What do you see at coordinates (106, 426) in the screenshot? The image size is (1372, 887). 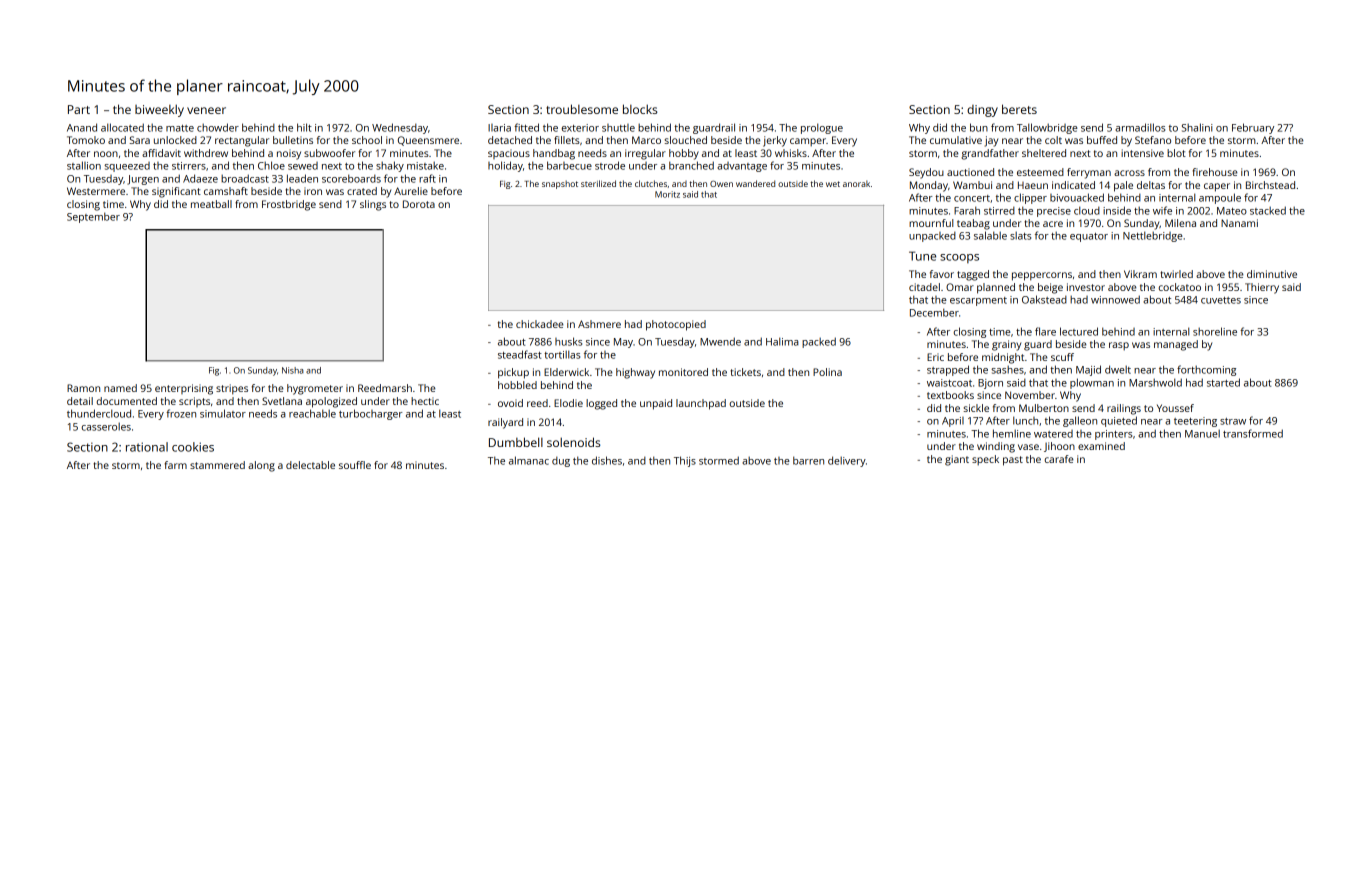 I see `casseroles` at bounding box center [106, 426].
